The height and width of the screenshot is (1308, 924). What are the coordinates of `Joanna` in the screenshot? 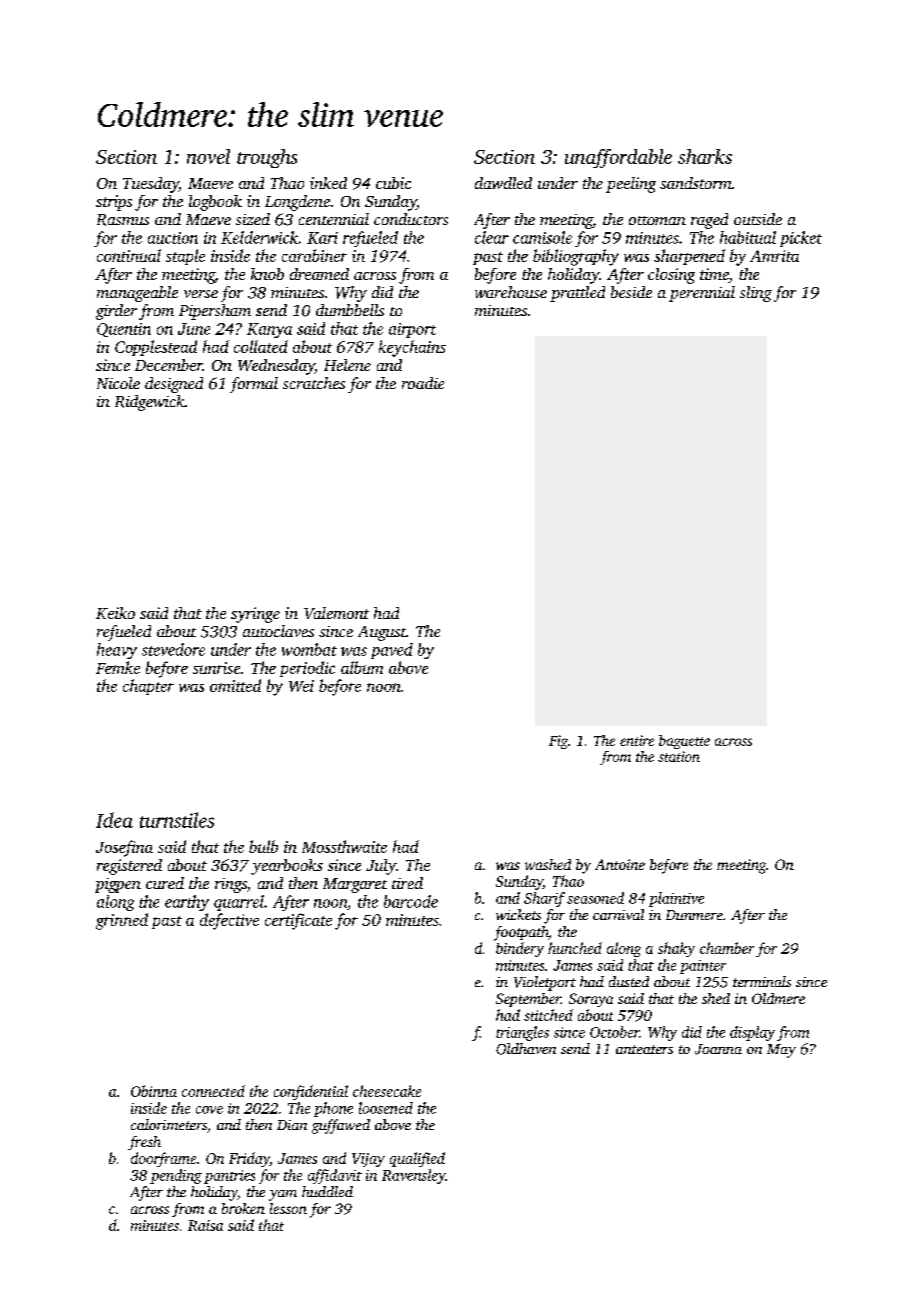 It's located at (718, 1049).
